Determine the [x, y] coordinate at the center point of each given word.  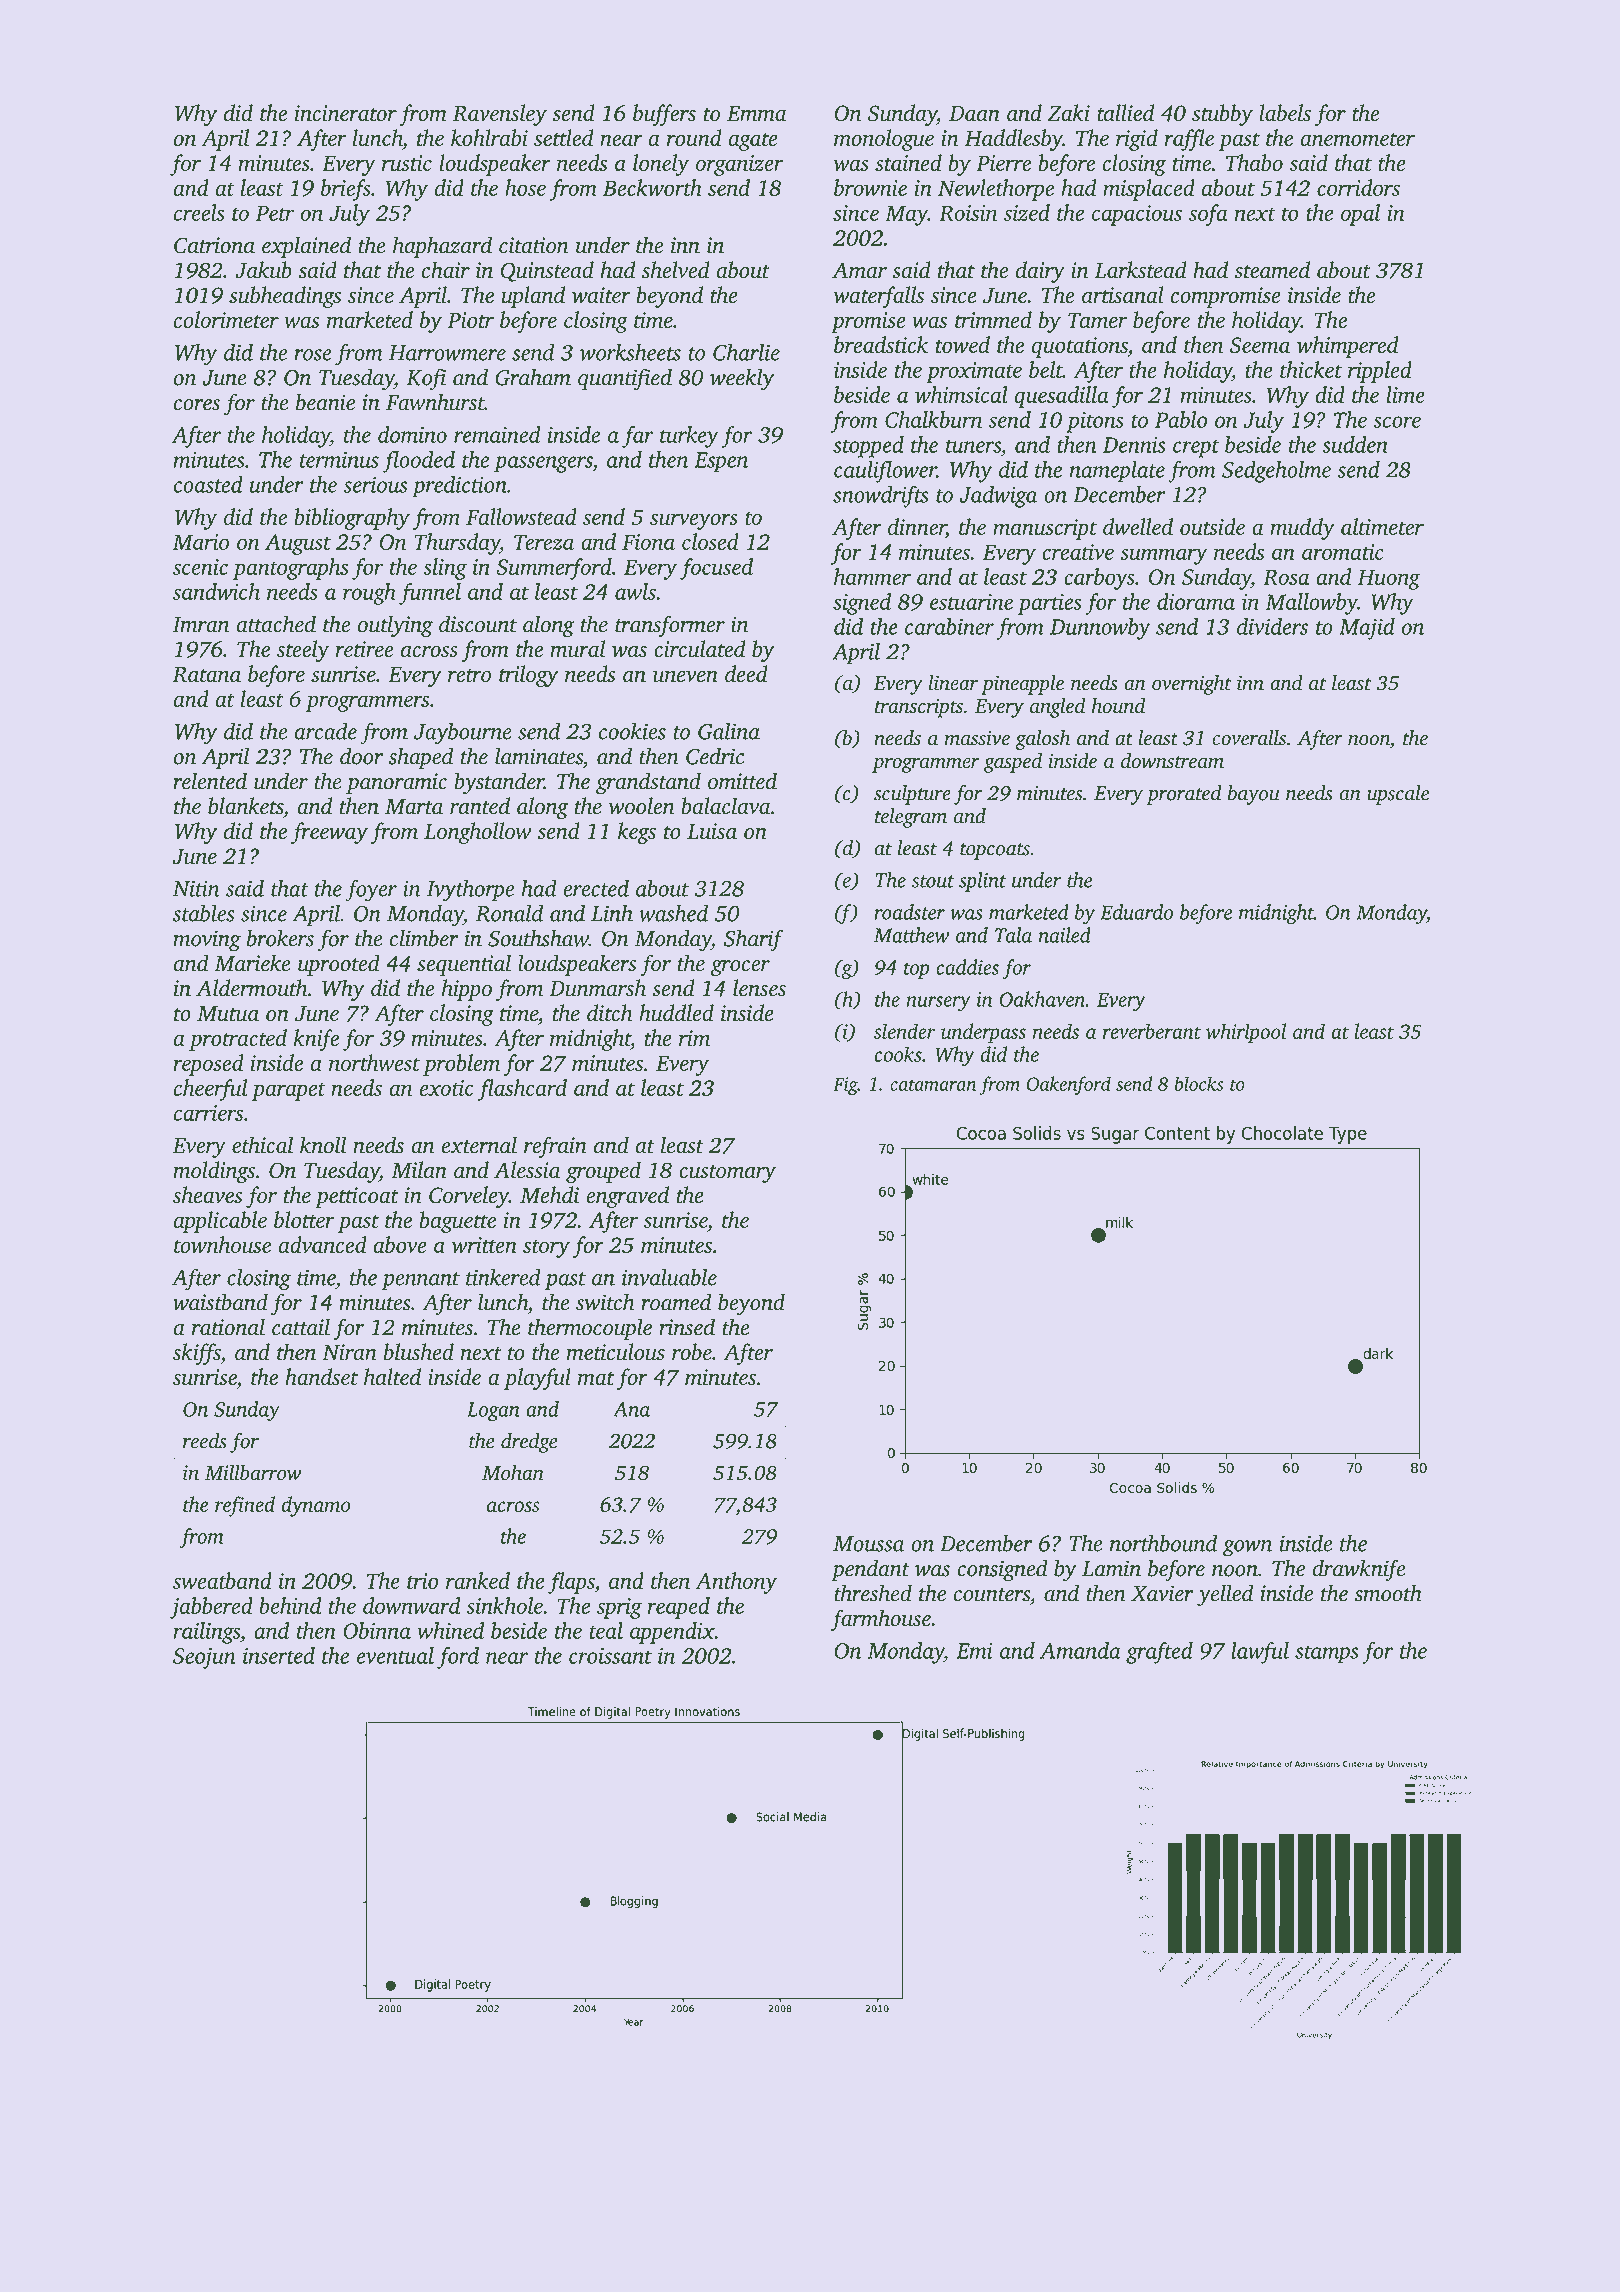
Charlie [746, 352]
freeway [329, 833]
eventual [395, 1655]
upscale [1398, 795]
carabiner [949, 626]
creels [199, 212]
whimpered [1348, 347]
